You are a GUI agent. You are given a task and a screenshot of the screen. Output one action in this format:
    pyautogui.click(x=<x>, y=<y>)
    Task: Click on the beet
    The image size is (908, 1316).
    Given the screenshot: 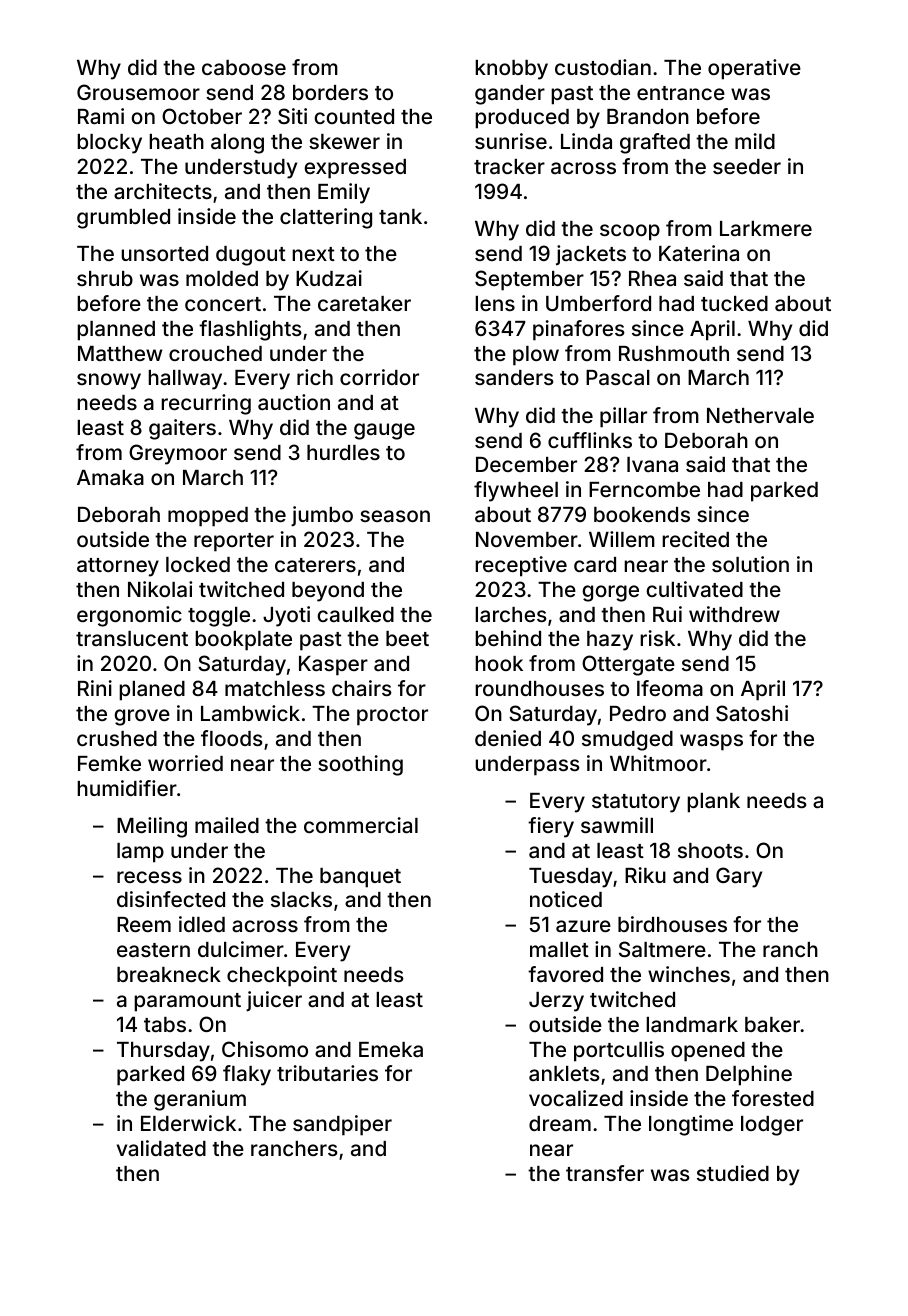 What is the action you would take?
    pyautogui.click(x=407, y=638)
